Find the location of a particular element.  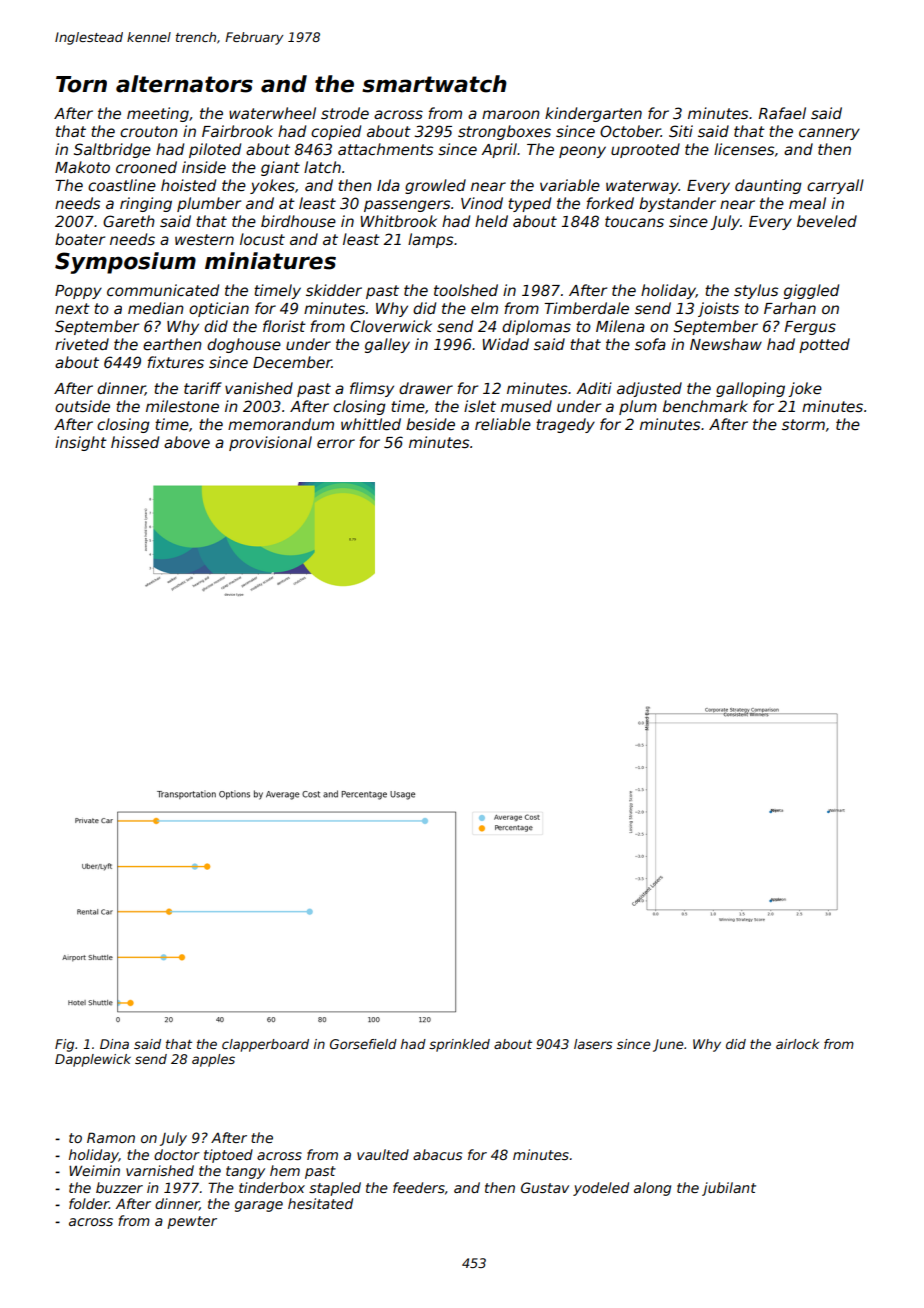

Vinod is located at coordinates (482, 203).
